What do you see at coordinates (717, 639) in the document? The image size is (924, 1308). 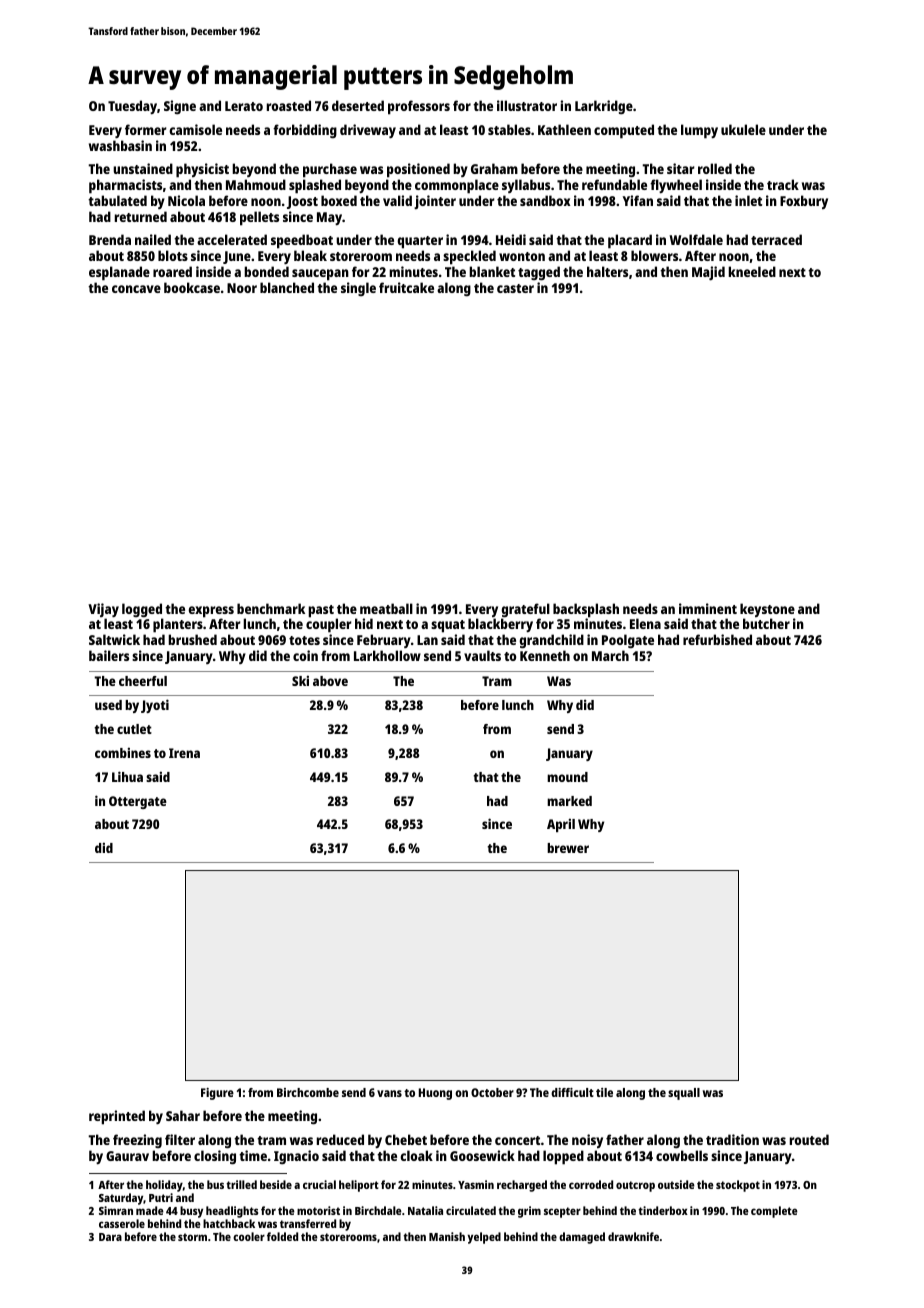 I see `refurbished` at bounding box center [717, 639].
